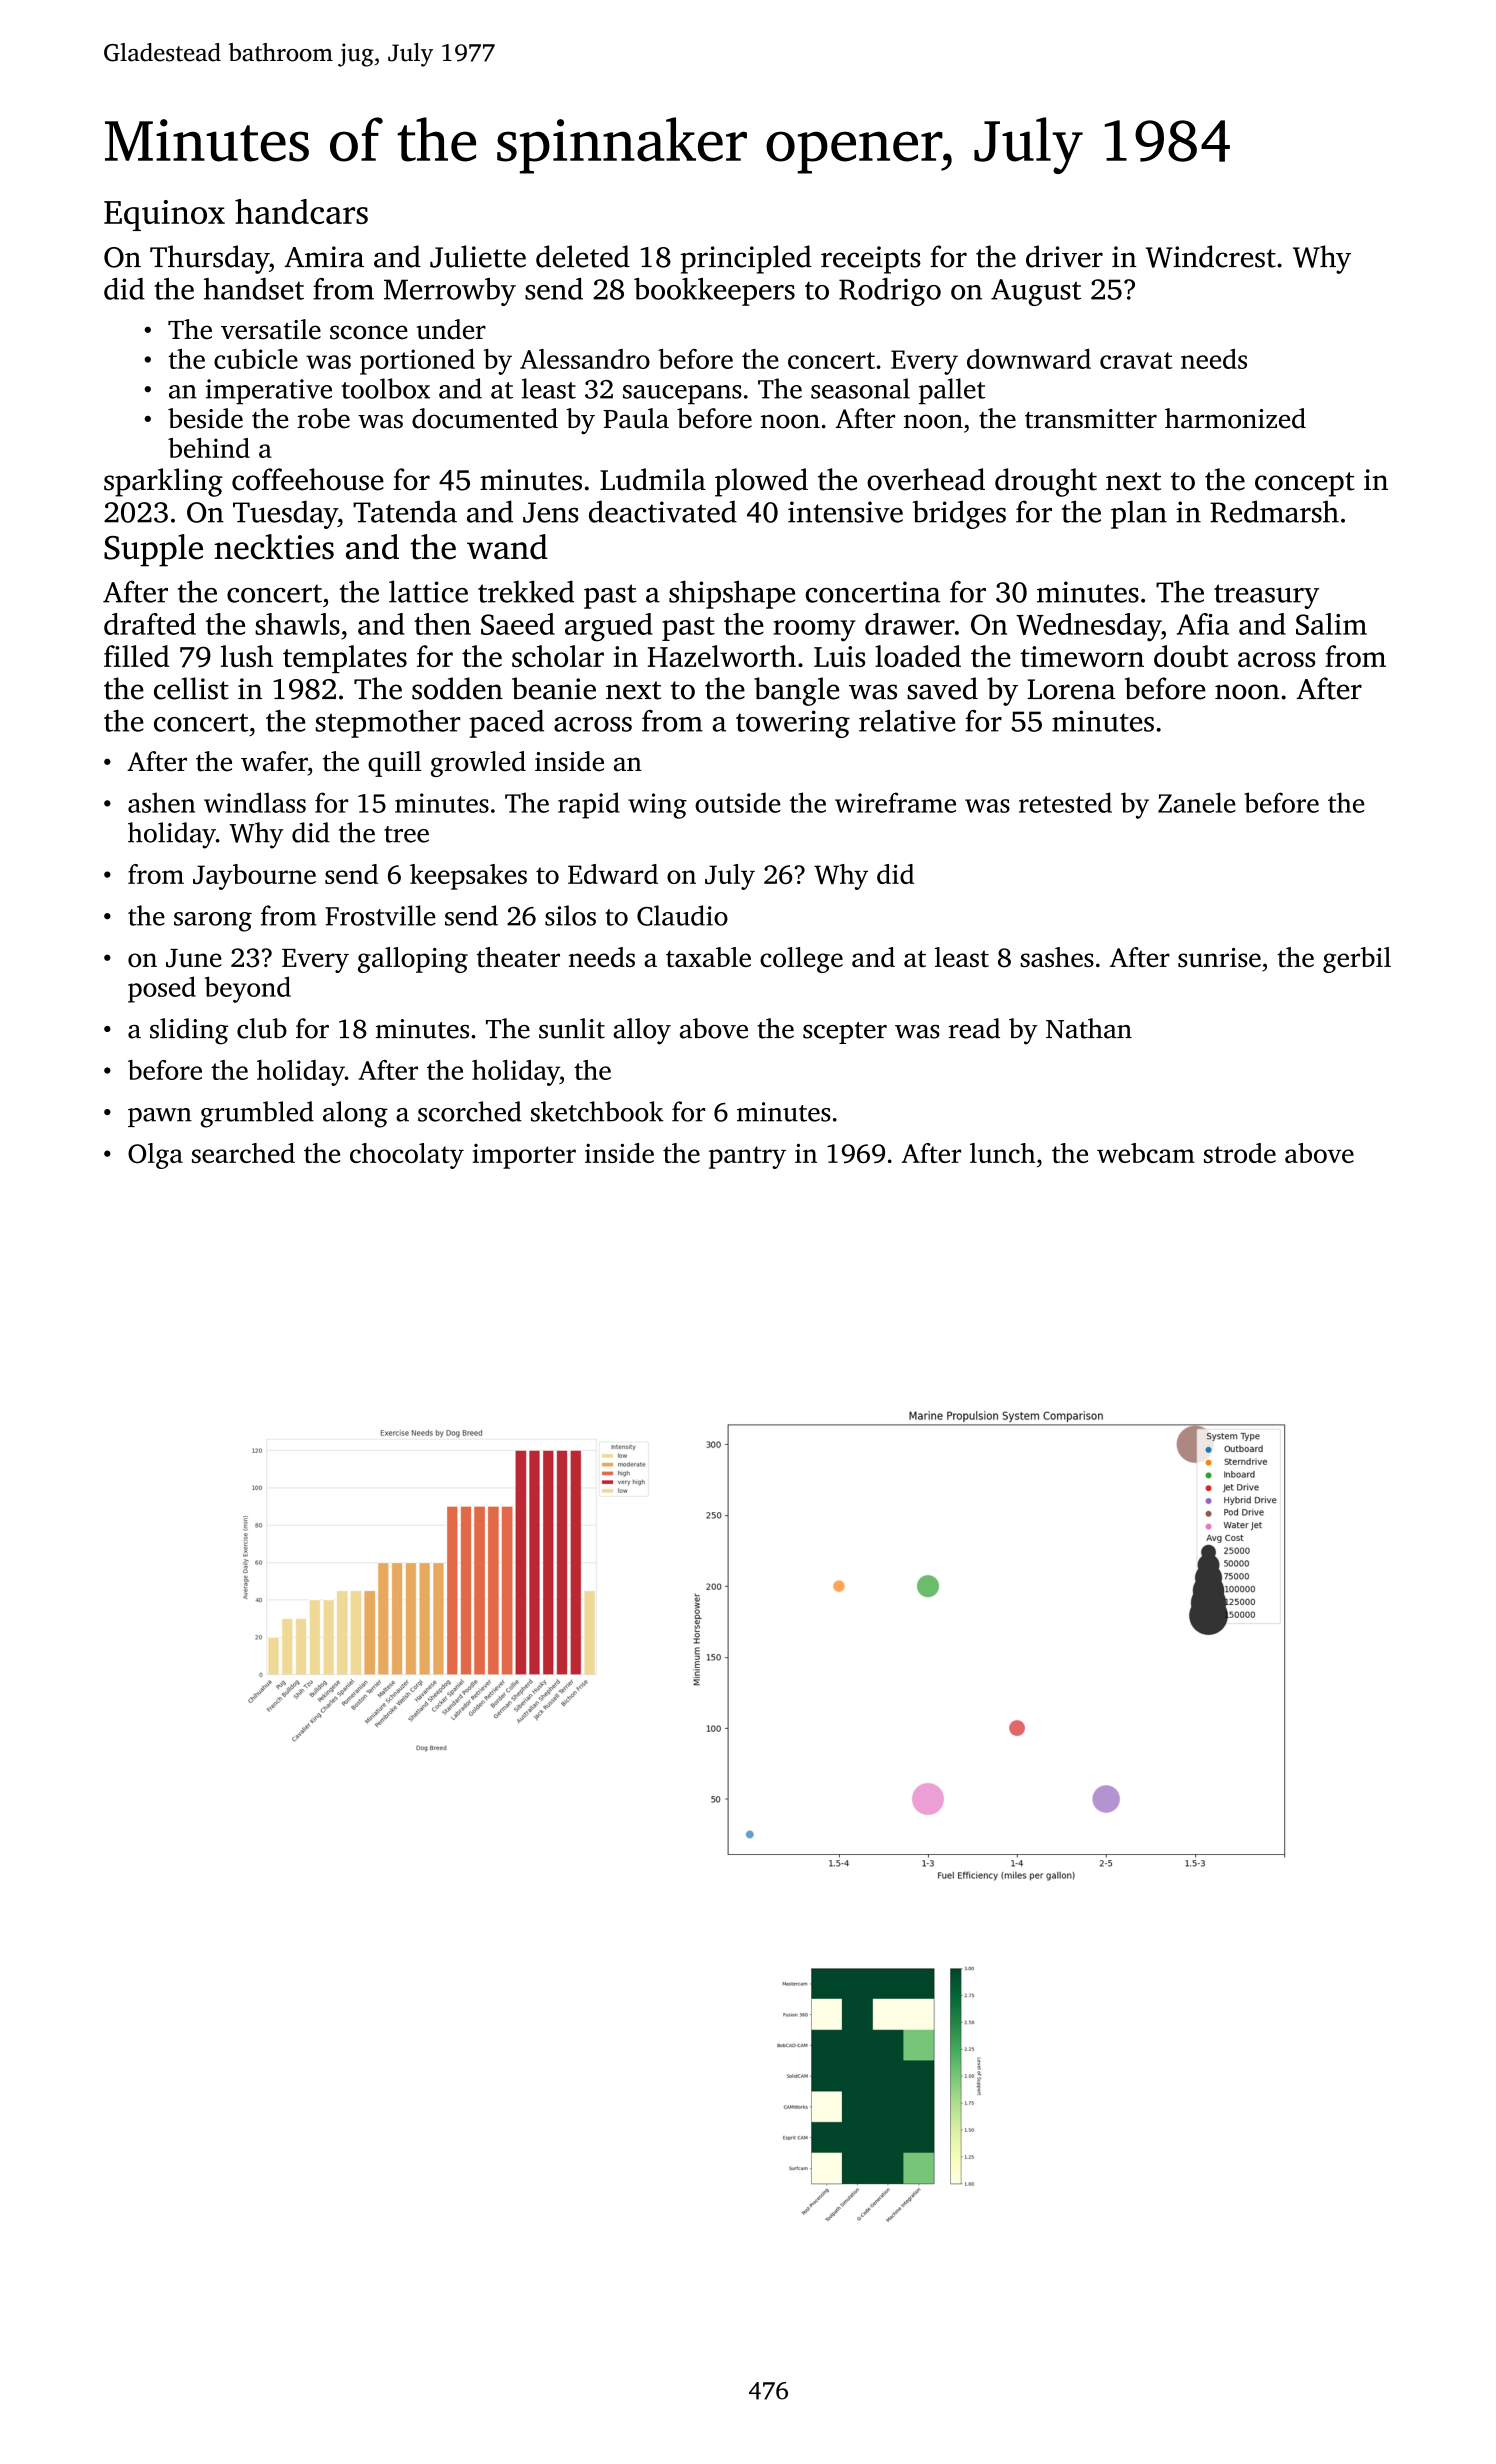 Image resolution: width=1496 pixels, height=2464 pixels. What do you see at coordinates (213, 922) in the screenshot?
I see `sarong` at bounding box center [213, 922].
